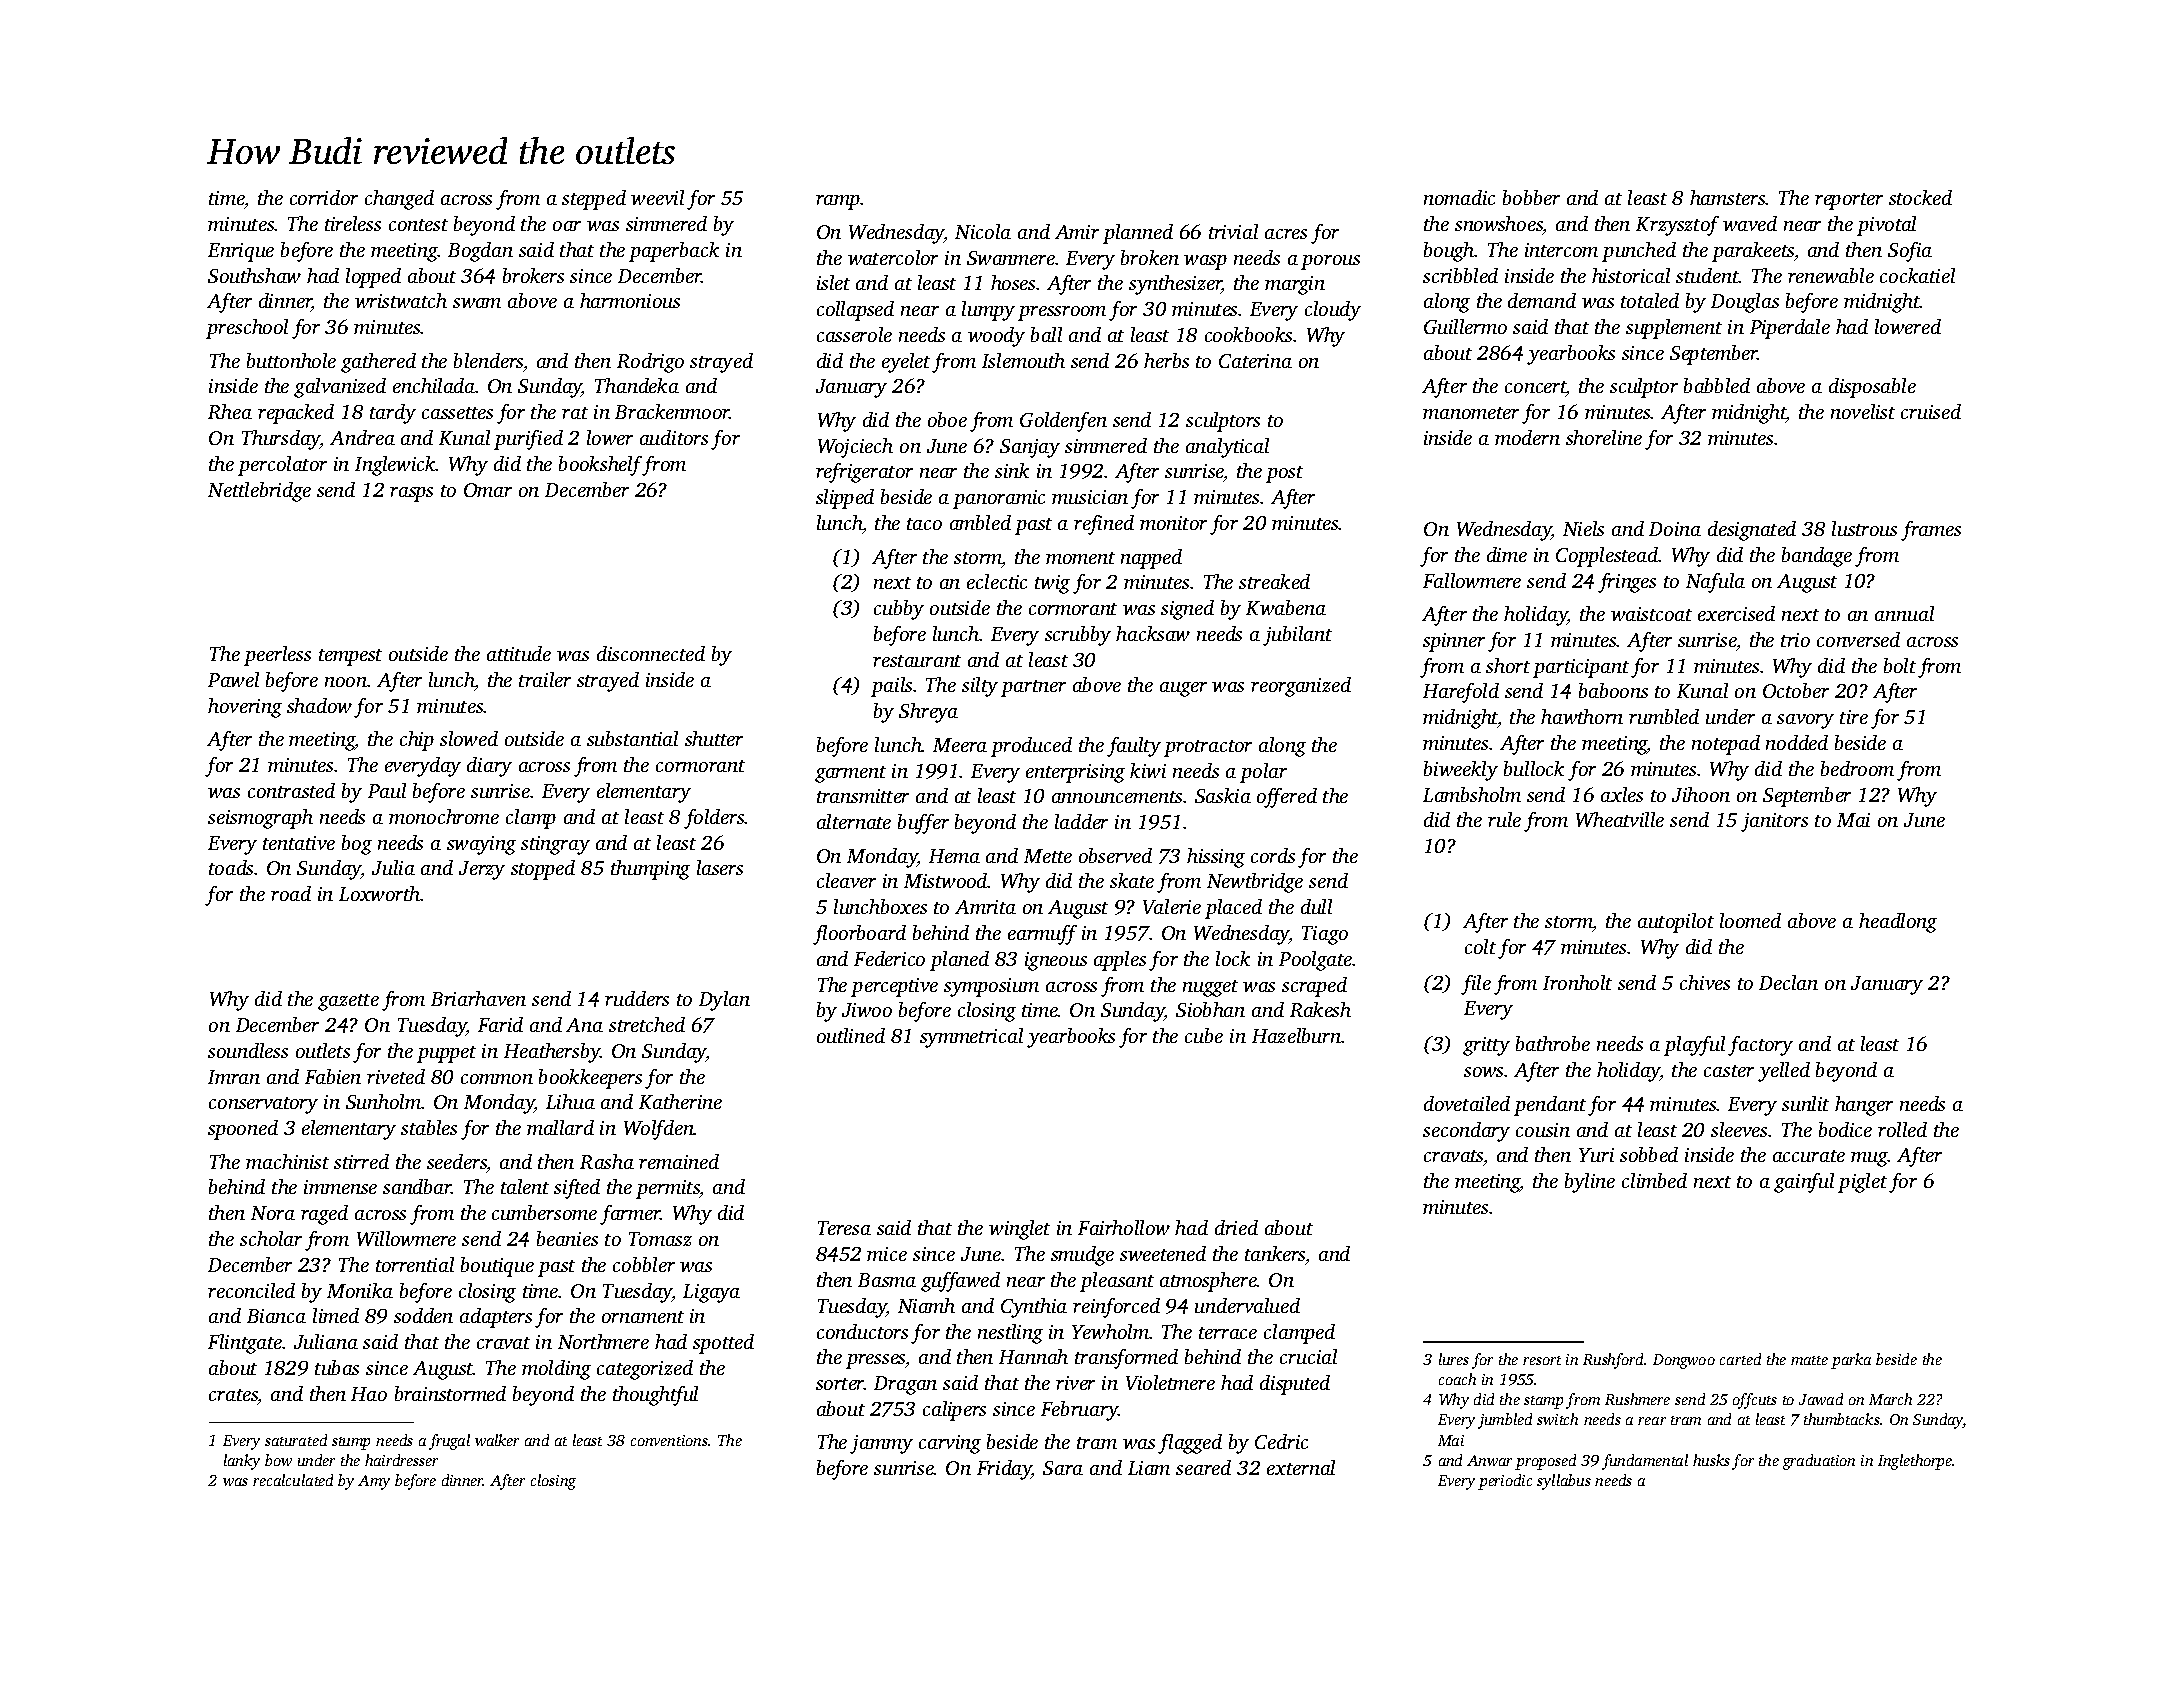 This screenshot has height=1683, width=2178. Describe the element at coordinates (1459, 197) in the screenshot. I see `nomadic` at that location.
